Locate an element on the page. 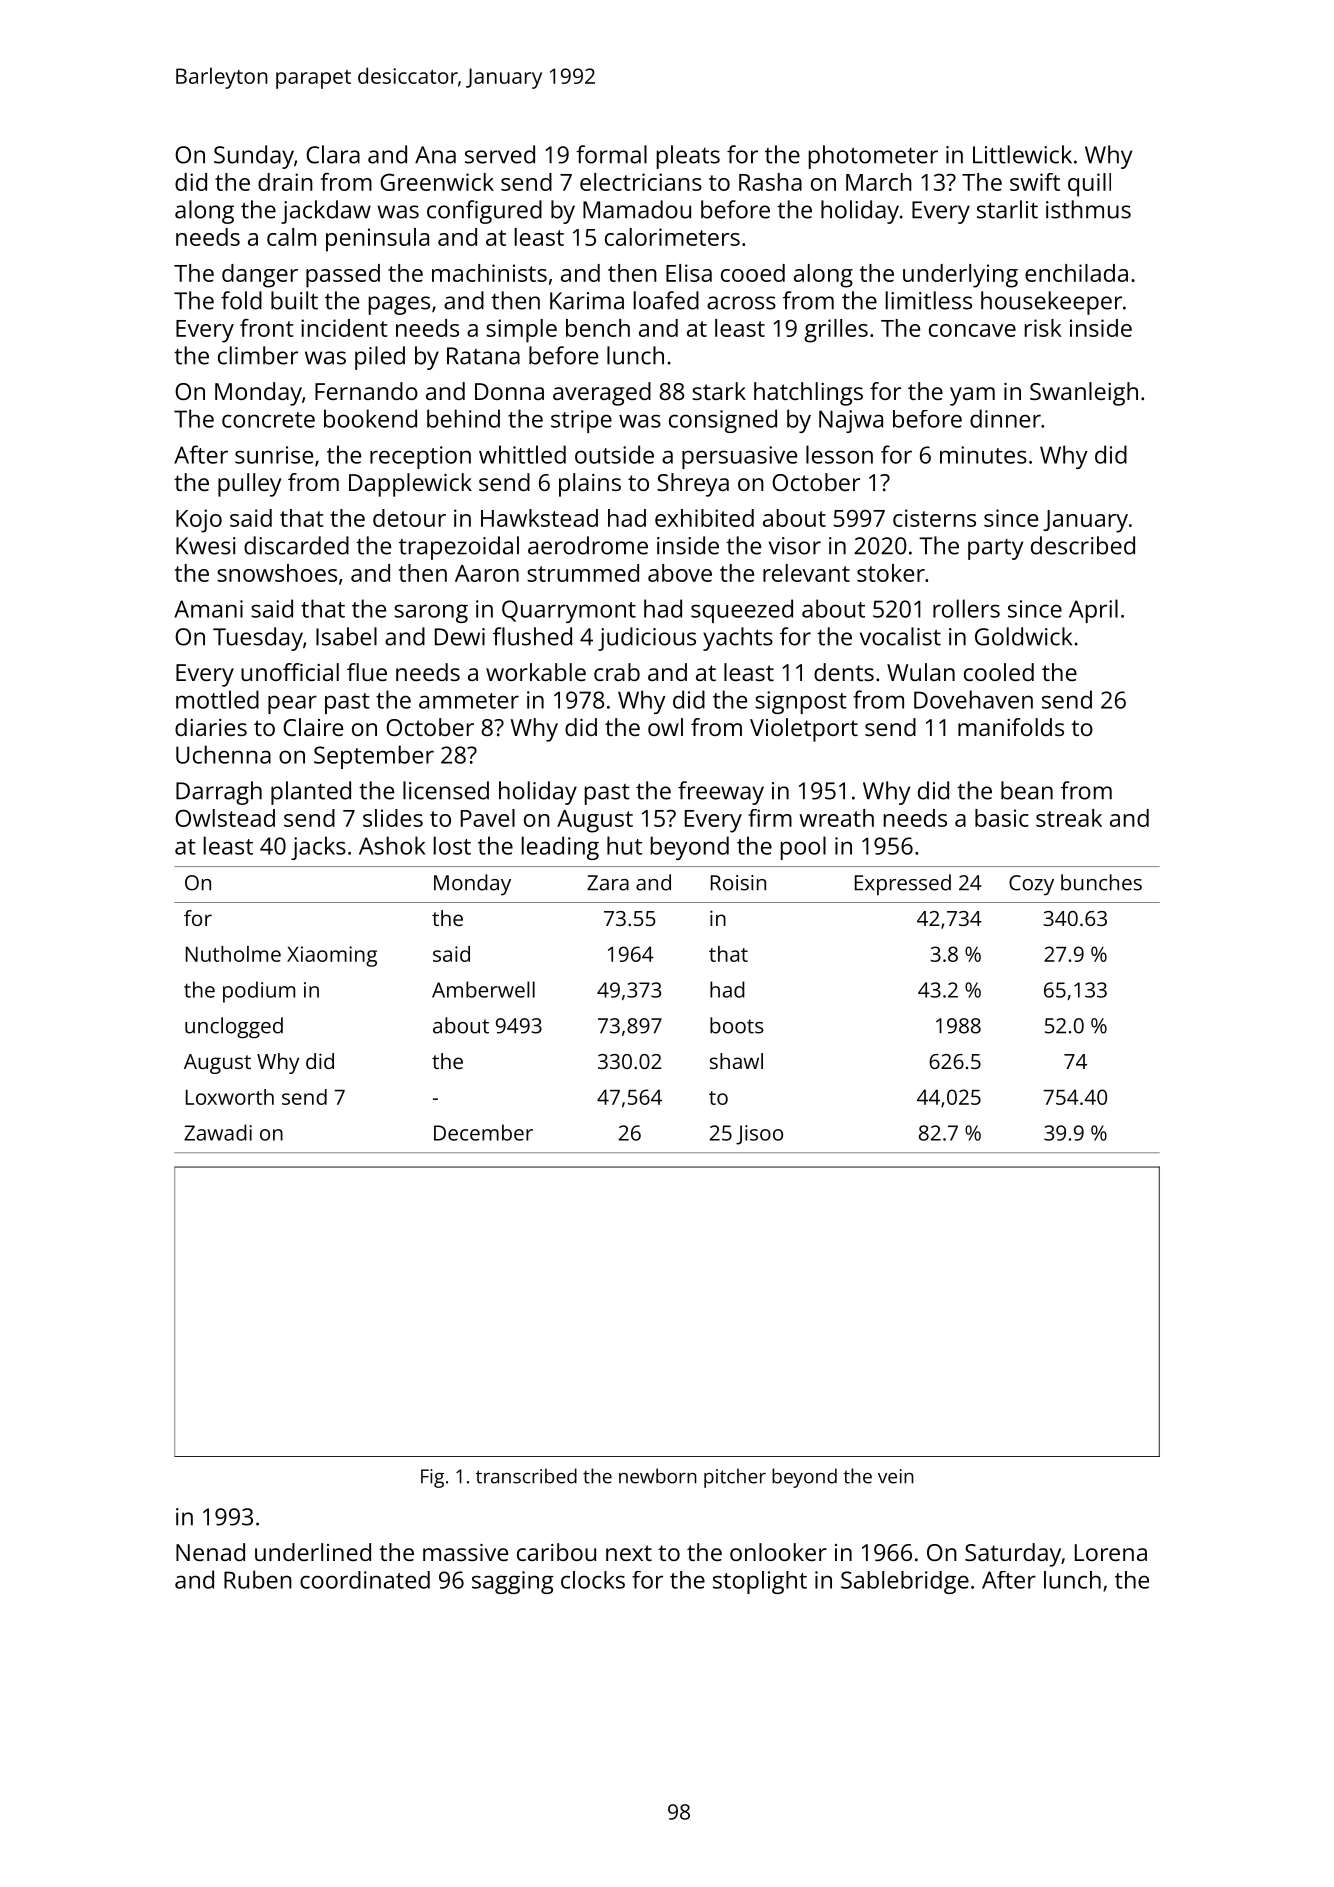  piled is located at coordinates (380, 358).
